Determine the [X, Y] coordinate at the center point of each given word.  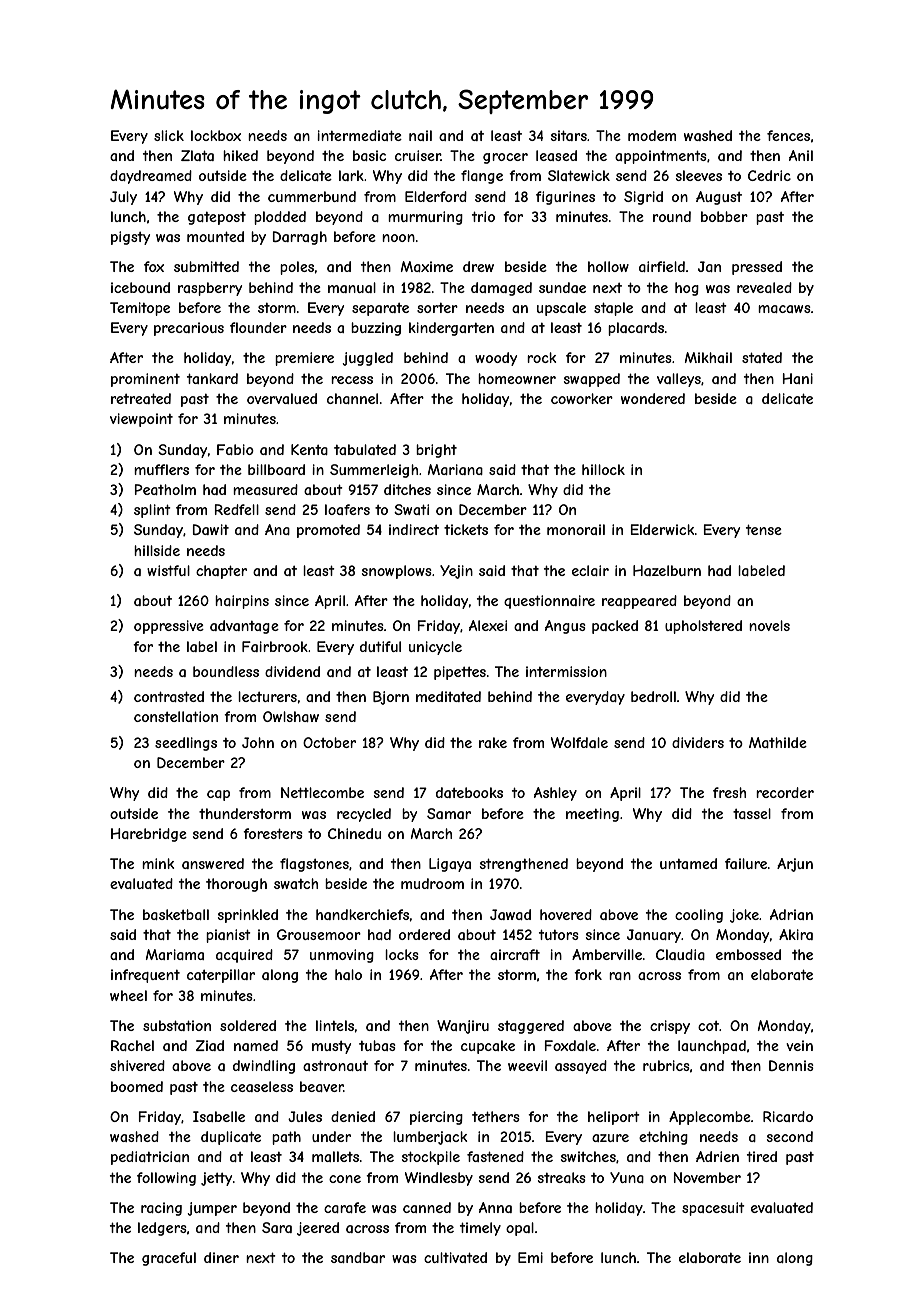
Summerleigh [374, 471]
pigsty [130, 238]
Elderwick [663, 529]
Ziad [210, 1045]
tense [764, 530]
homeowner [517, 378]
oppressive [169, 627]
